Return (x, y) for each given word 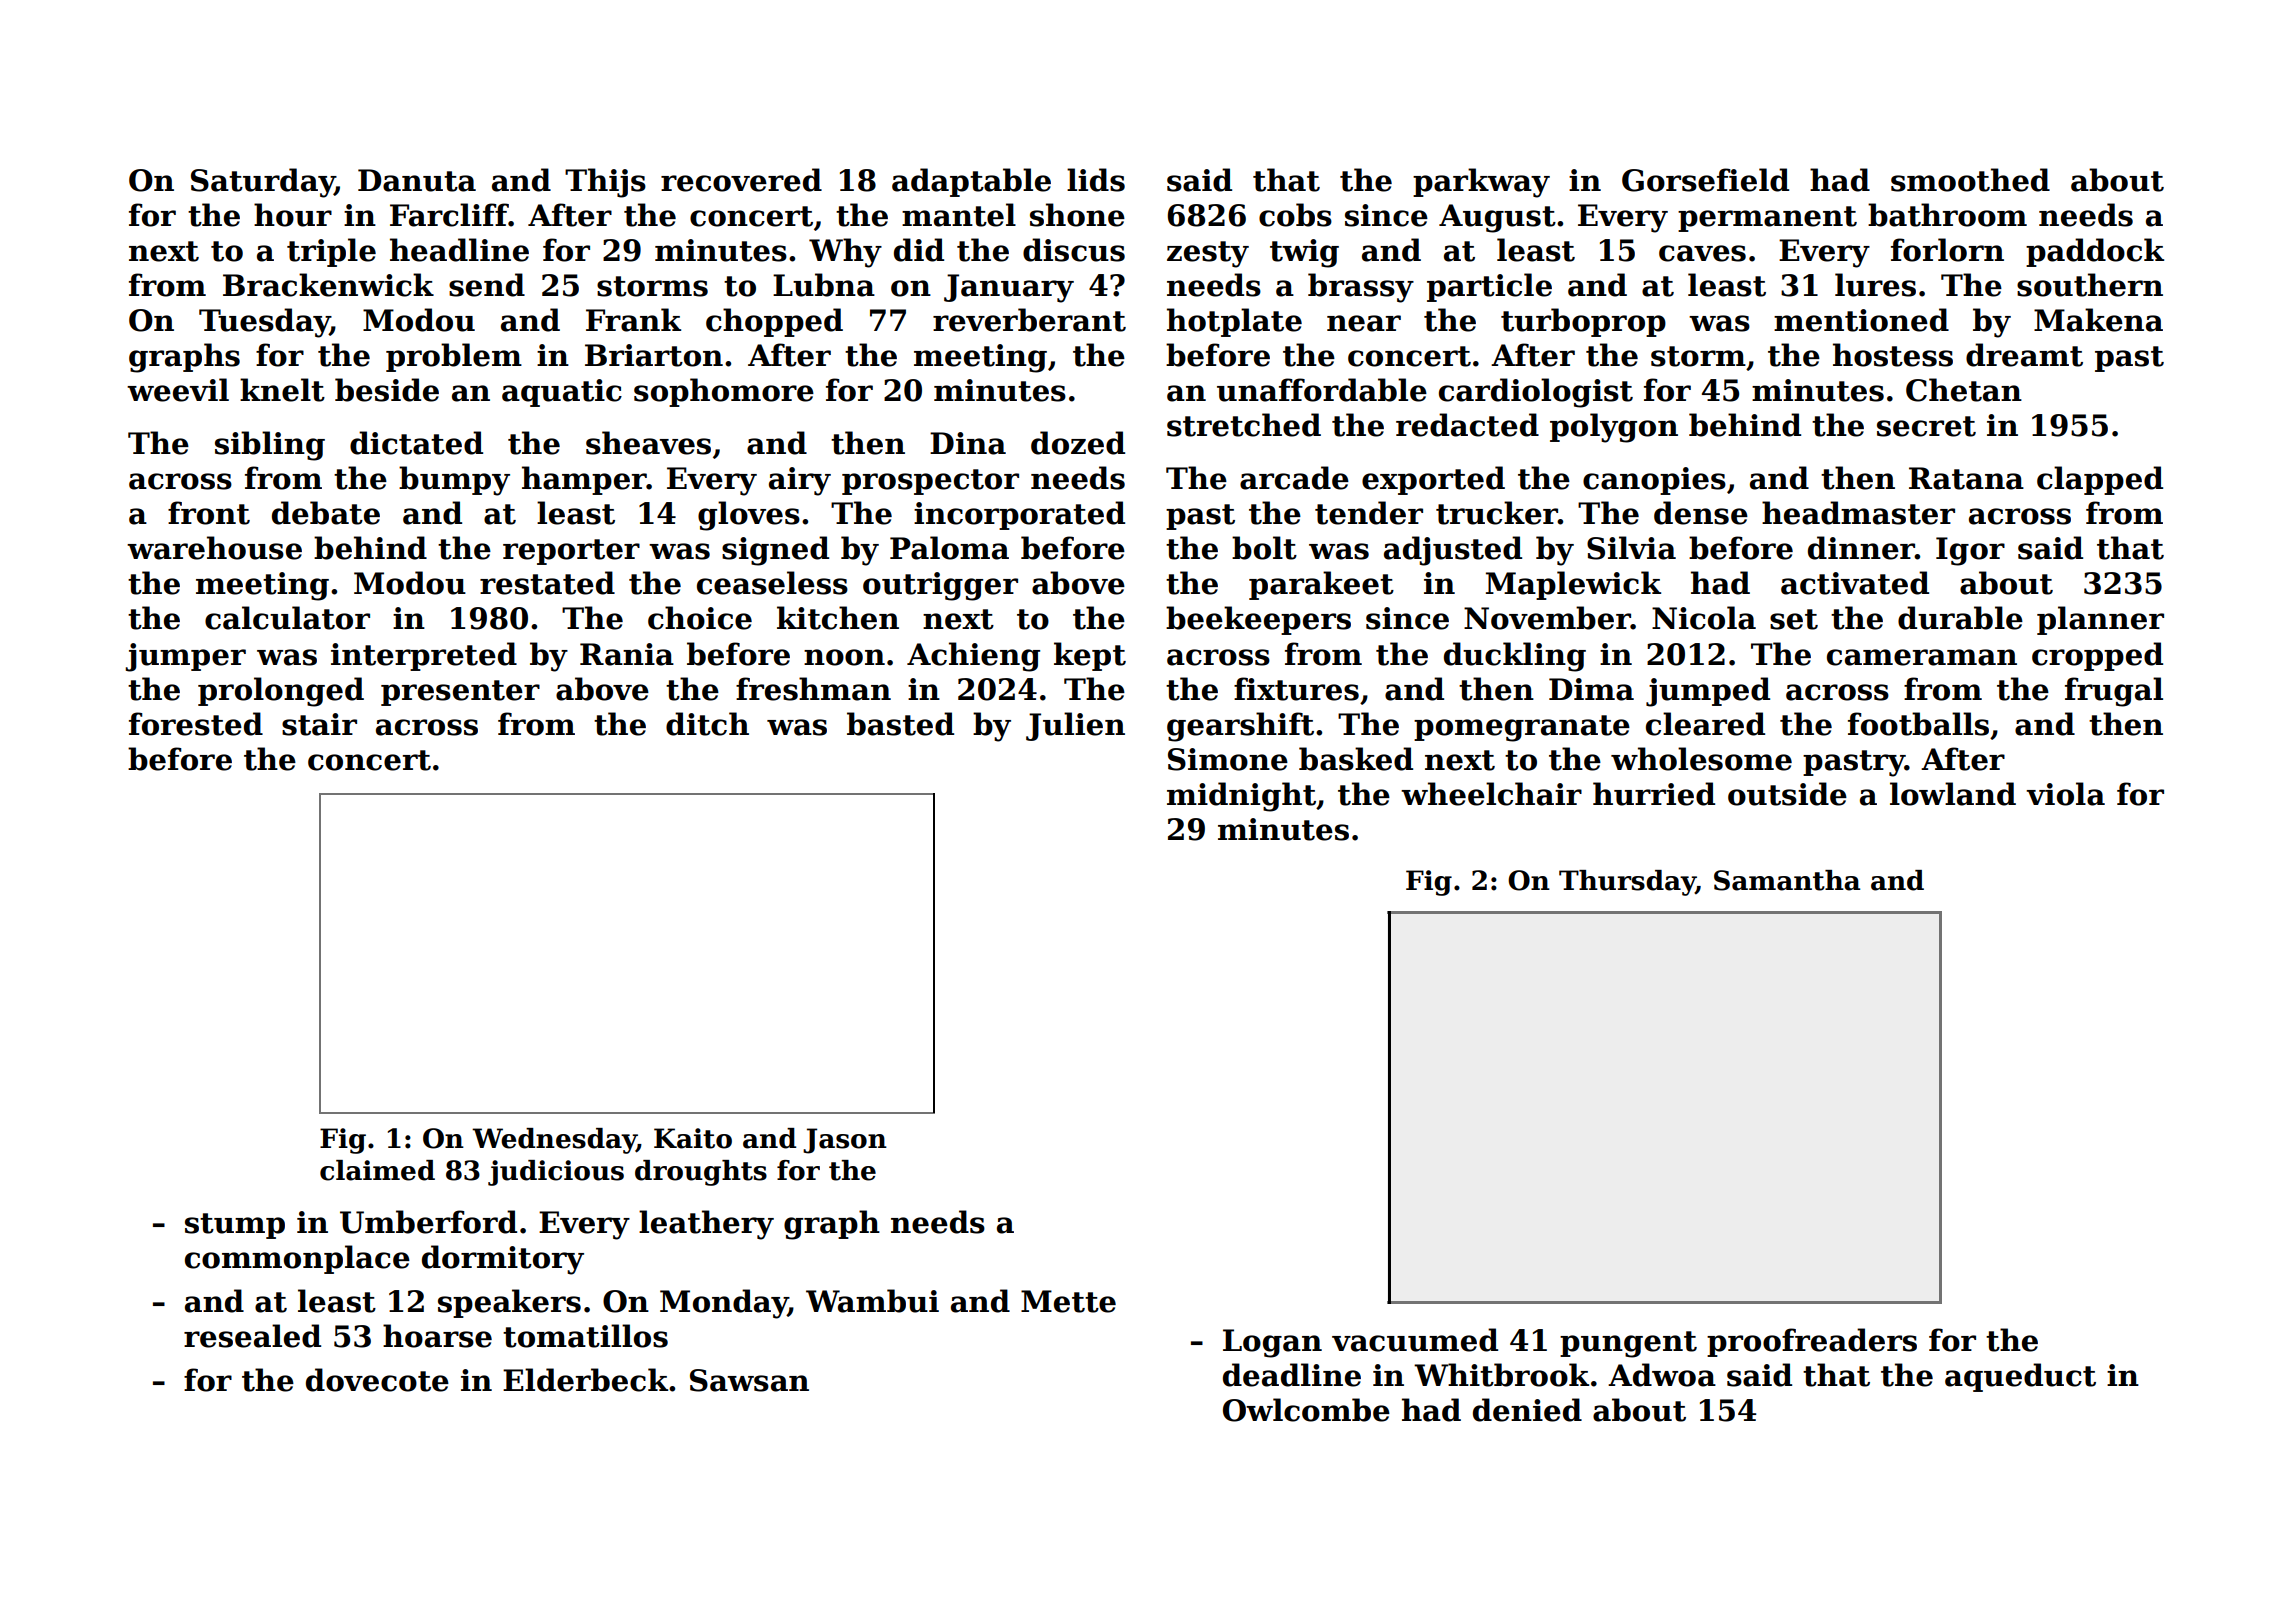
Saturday (263, 183)
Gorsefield (1705, 180)
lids (1096, 180)
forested (196, 724)
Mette (1068, 1301)
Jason (845, 1141)
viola (2065, 794)
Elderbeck (585, 1380)
